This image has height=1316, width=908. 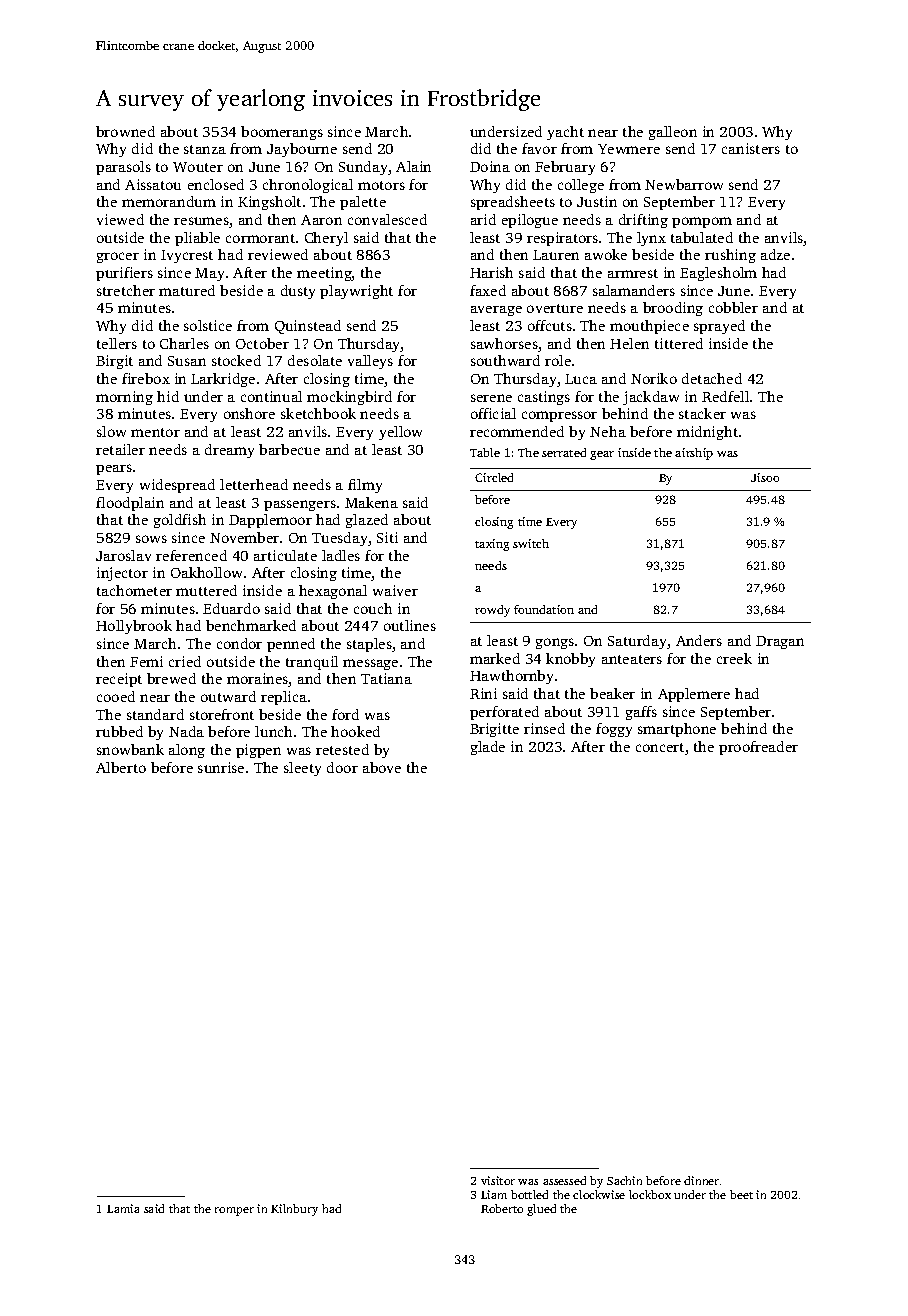 What do you see at coordinates (123, 1208) in the image?
I see `Lamia` at bounding box center [123, 1208].
